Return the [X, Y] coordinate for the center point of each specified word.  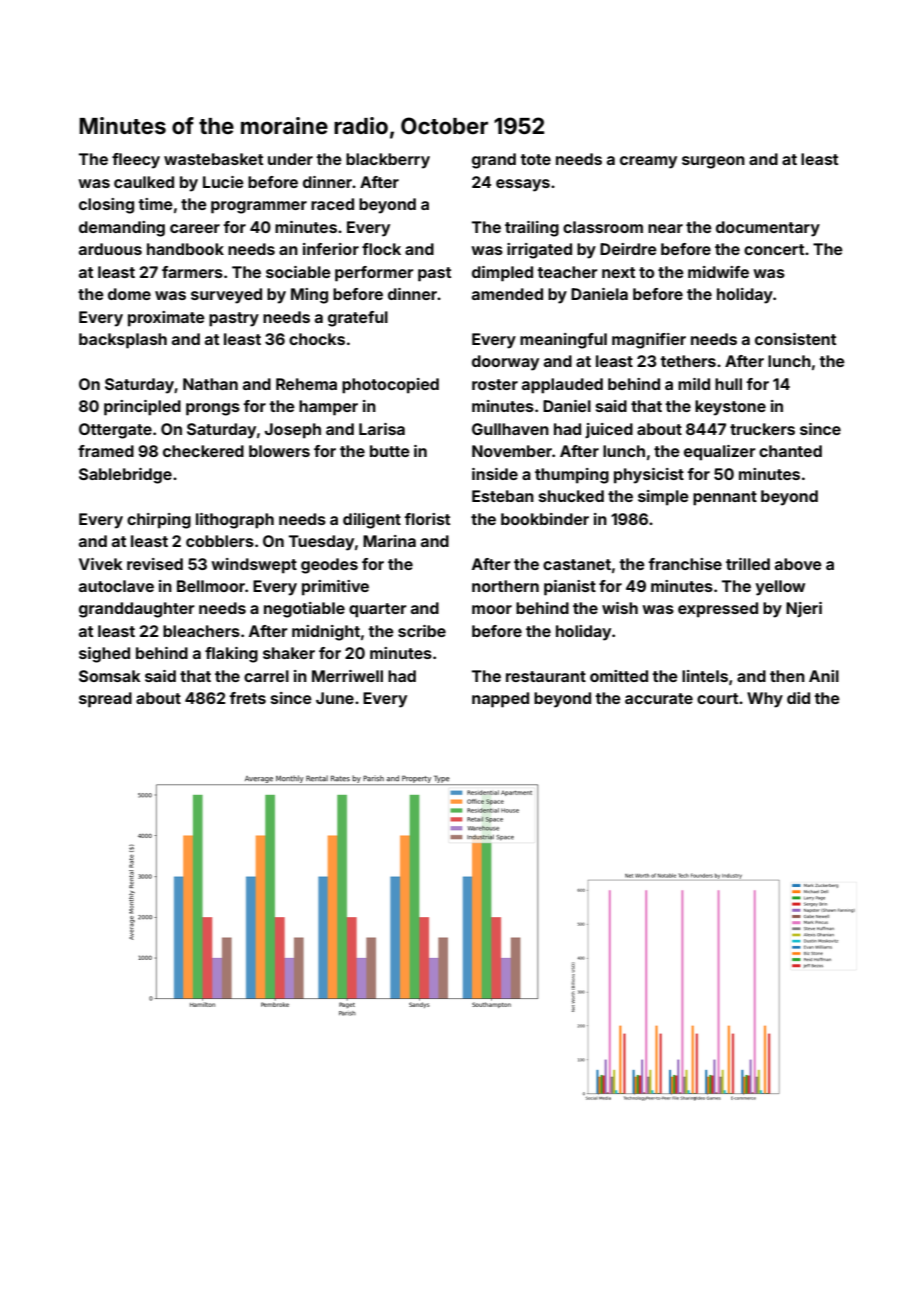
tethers [688, 361]
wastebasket [213, 159]
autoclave [116, 586]
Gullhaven [510, 429]
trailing [532, 229]
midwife [718, 272]
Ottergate [115, 431]
